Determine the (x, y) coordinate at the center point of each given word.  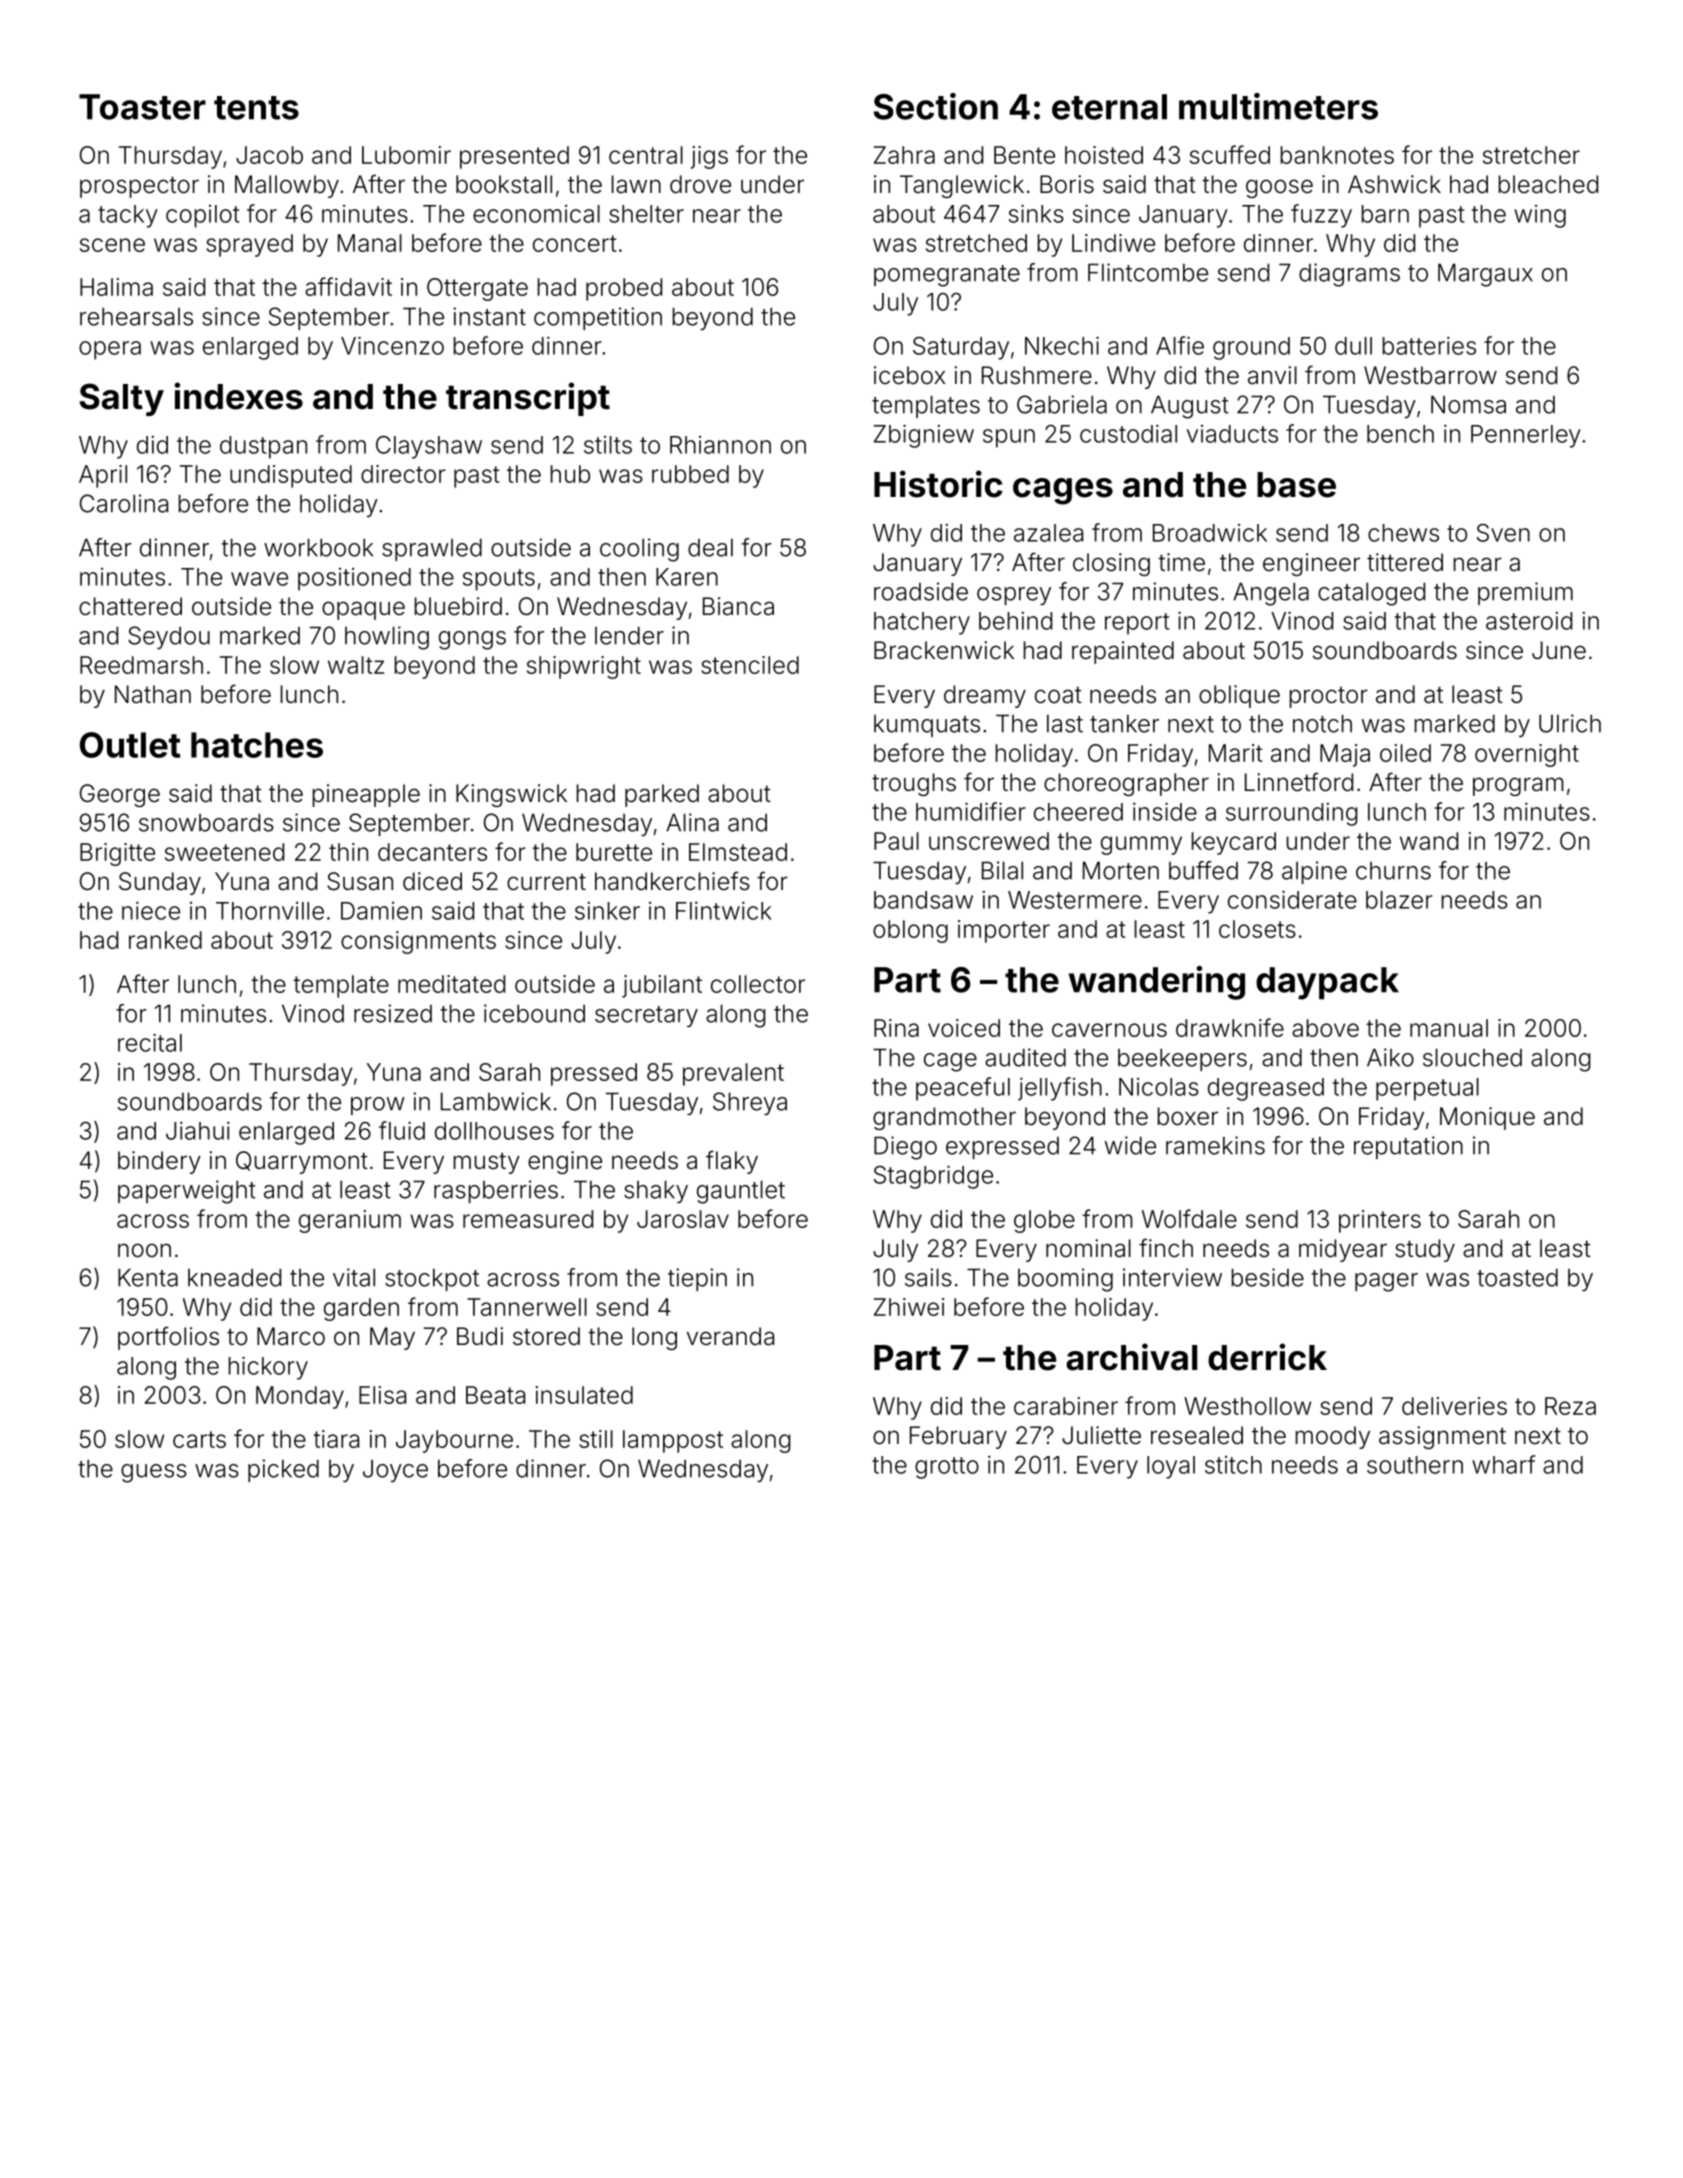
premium (1525, 593)
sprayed (249, 245)
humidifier (970, 811)
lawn (636, 184)
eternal (1109, 107)
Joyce (395, 1471)
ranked (165, 940)
